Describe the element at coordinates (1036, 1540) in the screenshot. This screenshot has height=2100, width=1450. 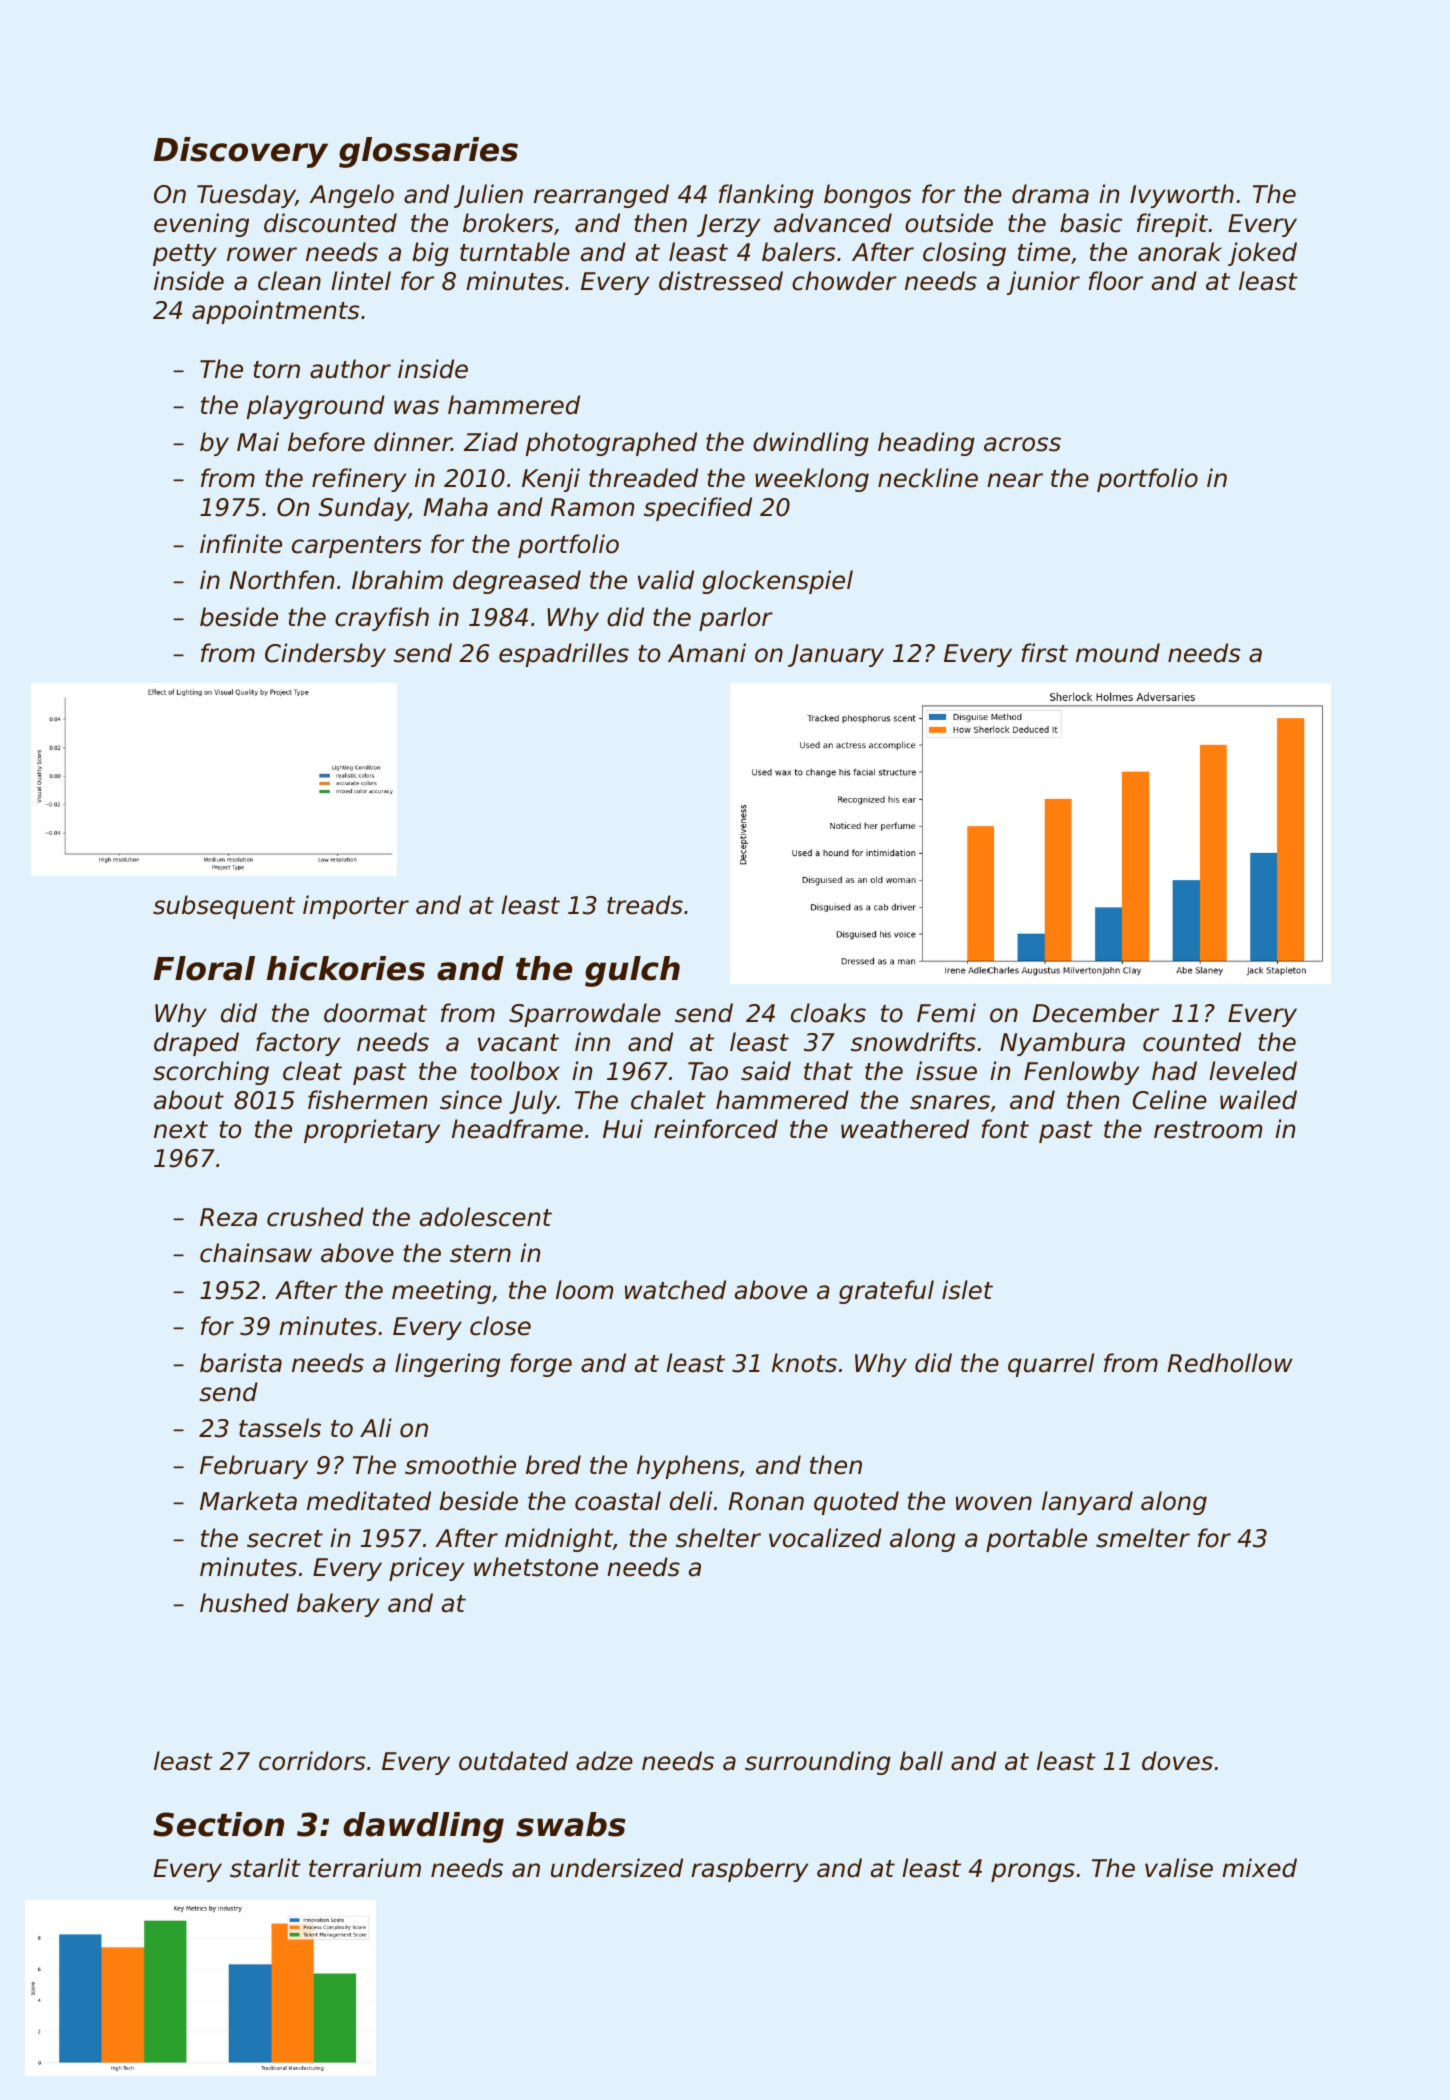
I see `portable` at that location.
